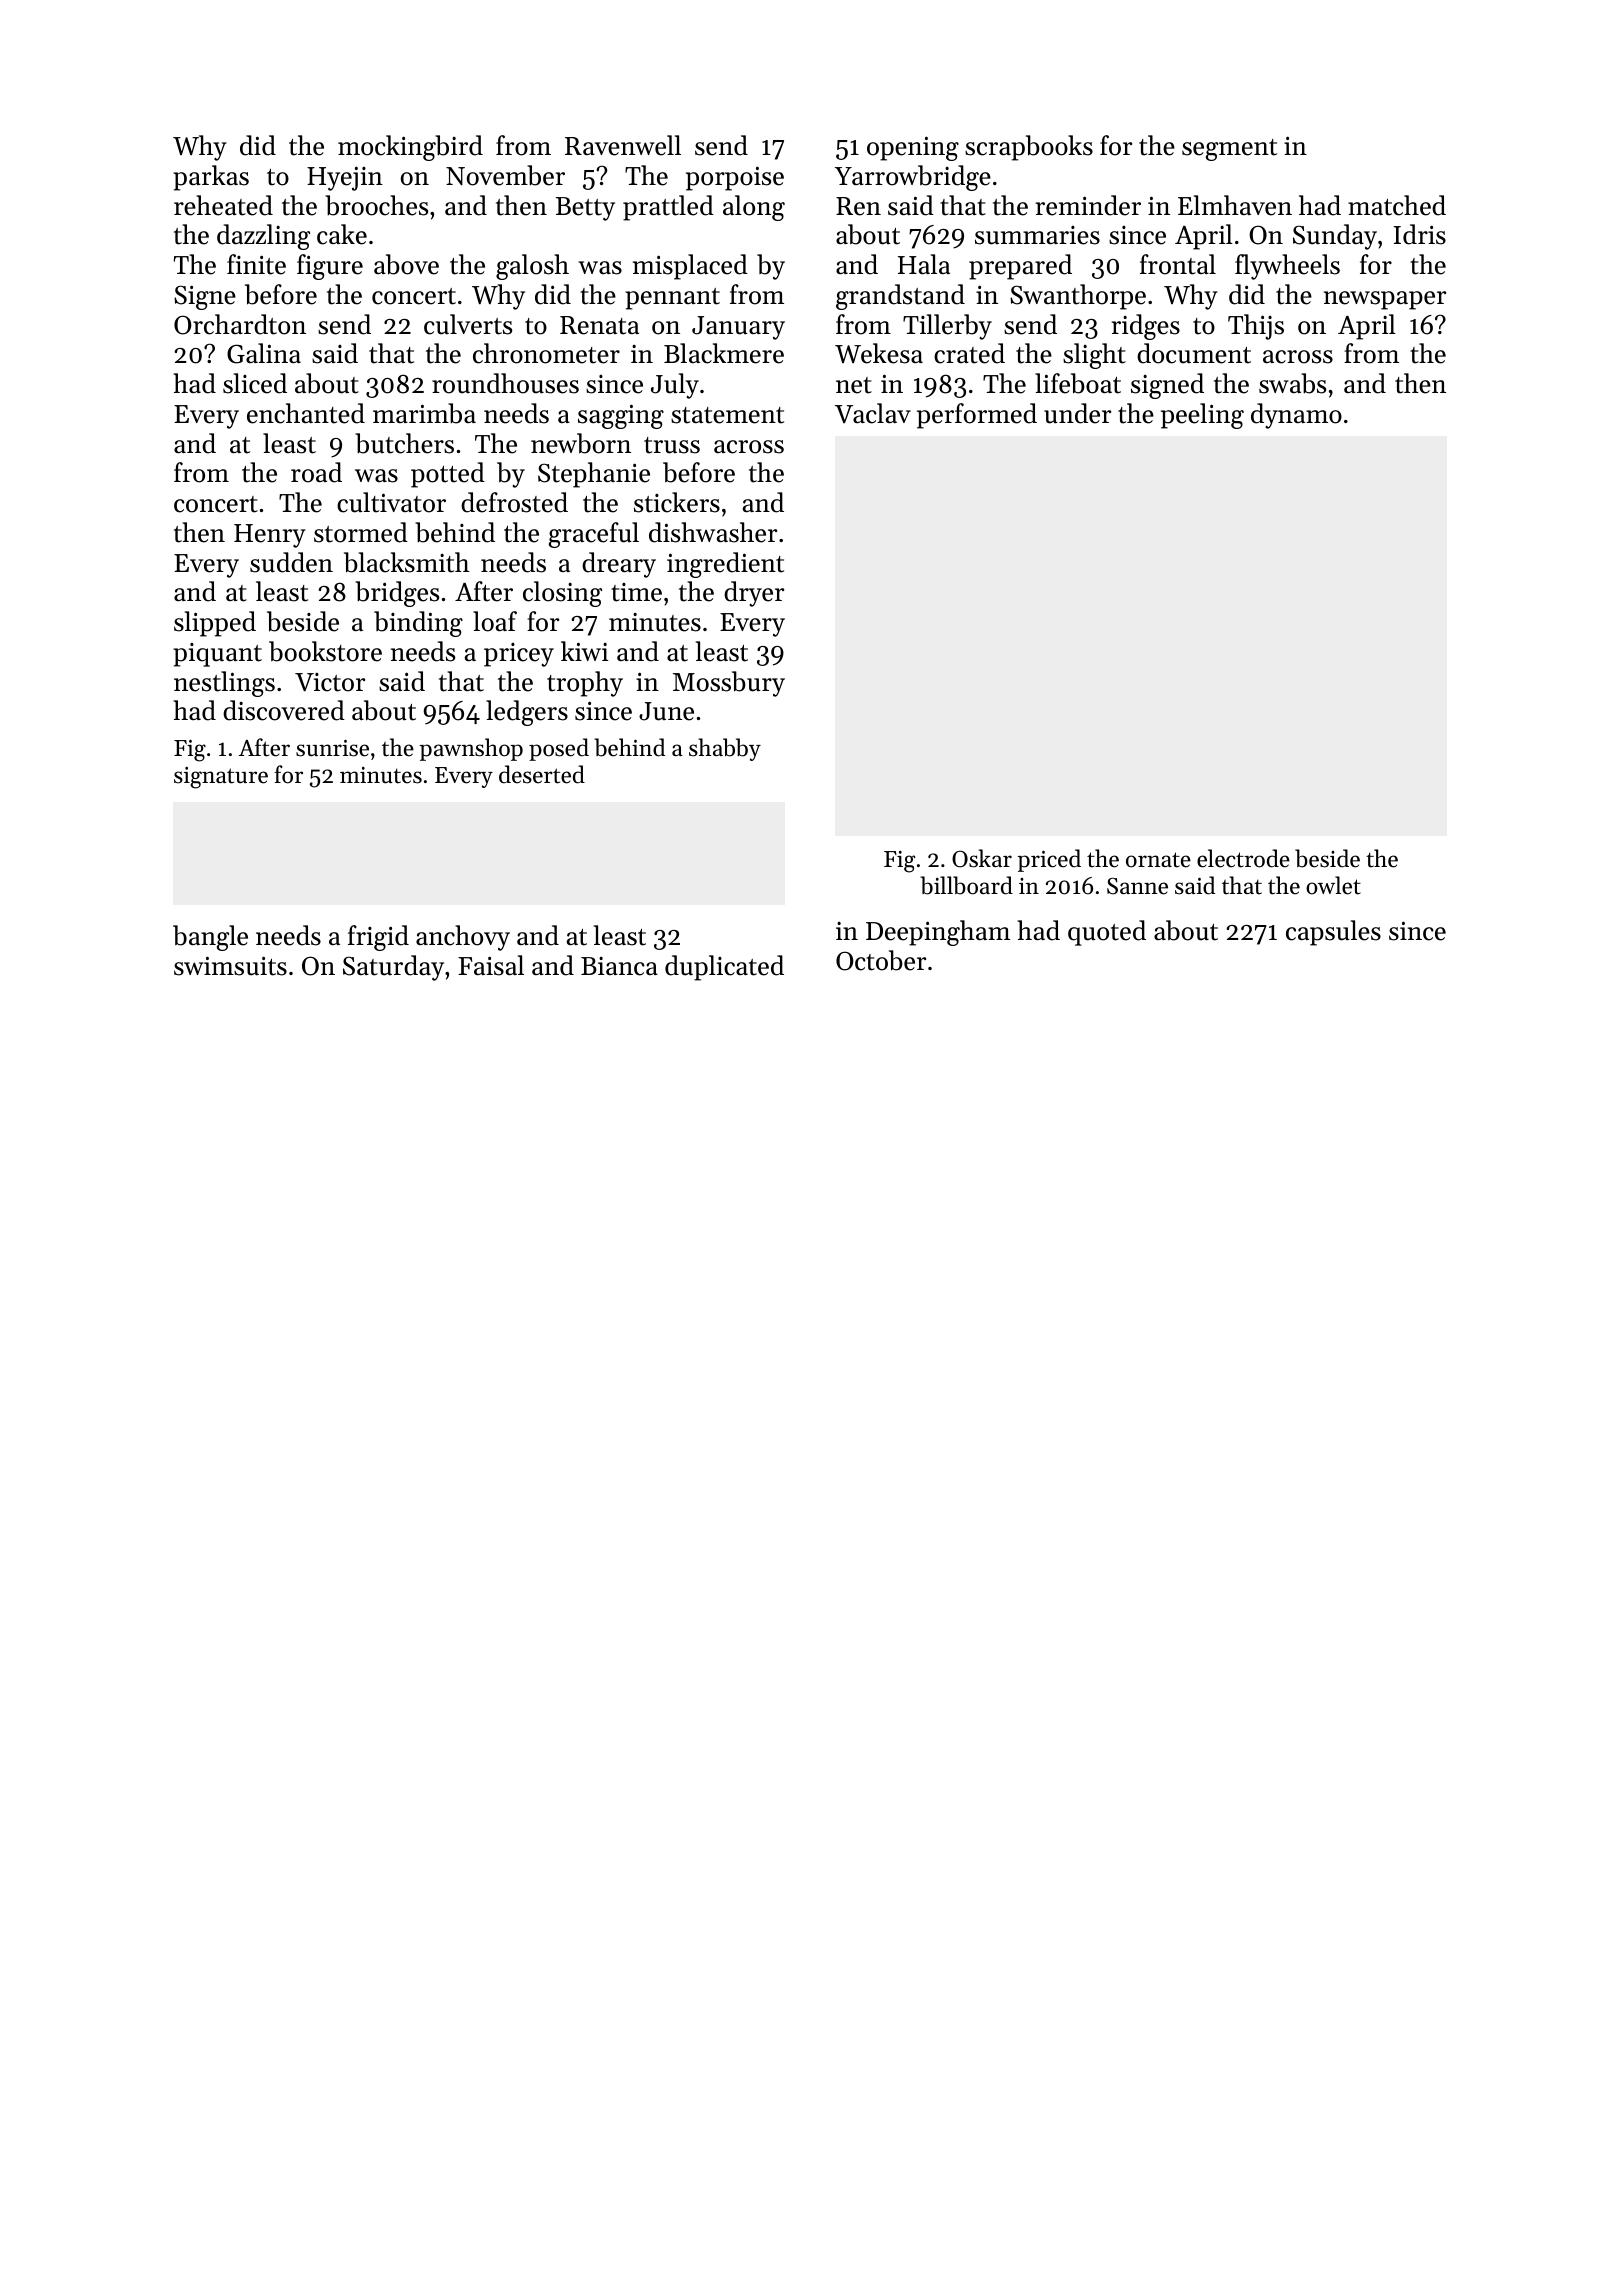 The height and width of the page is (2292, 1620). What do you see at coordinates (881, 960) in the page?
I see `October` at bounding box center [881, 960].
